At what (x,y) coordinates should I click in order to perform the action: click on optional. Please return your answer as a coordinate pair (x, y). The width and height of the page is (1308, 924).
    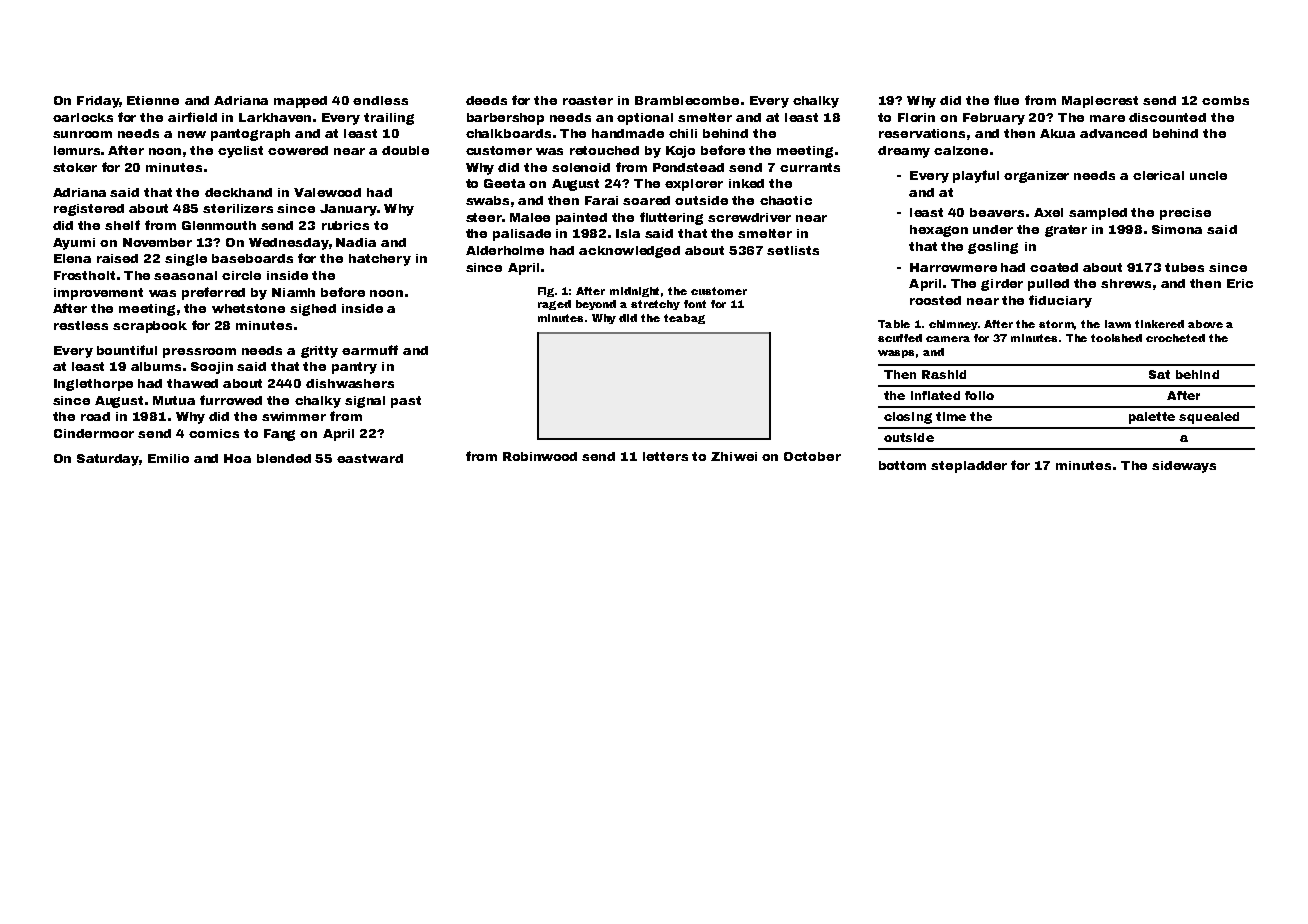
    Looking at the image, I should click on (645, 119).
